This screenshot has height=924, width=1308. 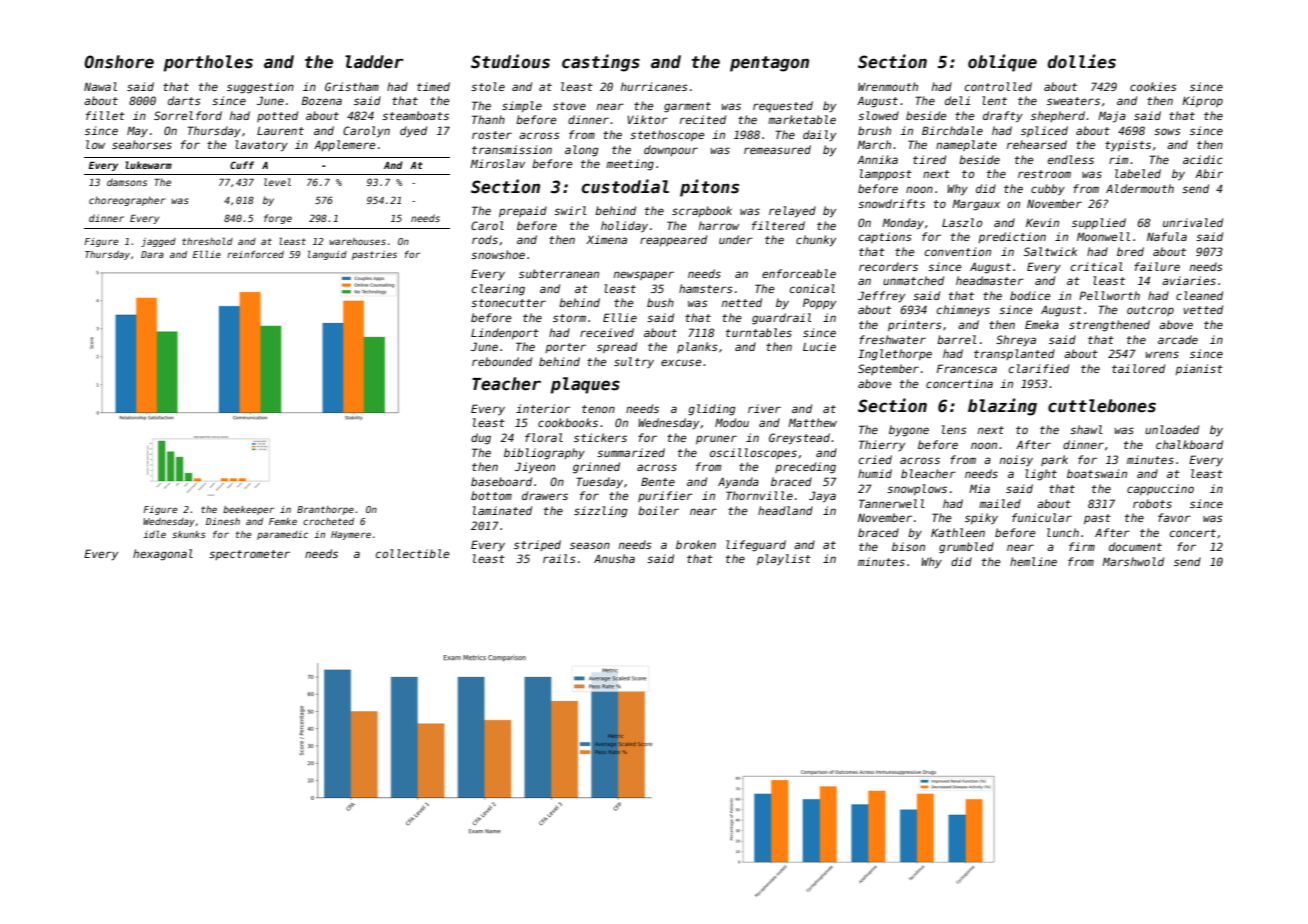 What do you see at coordinates (1039, 368) in the screenshot?
I see `clarified` at bounding box center [1039, 368].
